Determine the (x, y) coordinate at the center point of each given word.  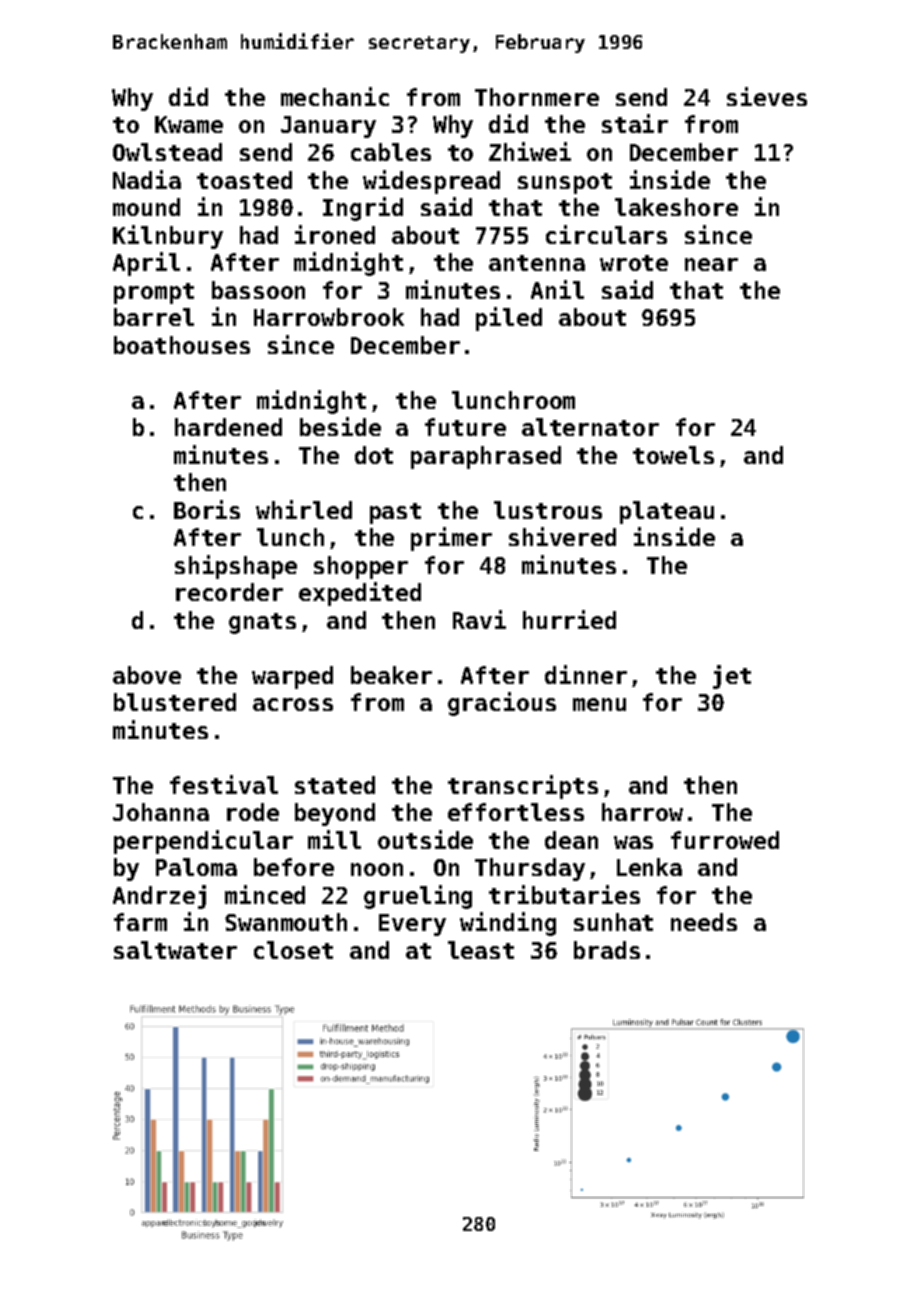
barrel (154, 317)
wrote (634, 263)
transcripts (523, 787)
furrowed (725, 840)
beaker (391, 675)
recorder (229, 592)
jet (732, 677)
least (481, 950)
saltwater (175, 950)
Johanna (161, 812)
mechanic (335, 96)
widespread (431, 182)
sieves (767, 96)
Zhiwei (530, 151)
